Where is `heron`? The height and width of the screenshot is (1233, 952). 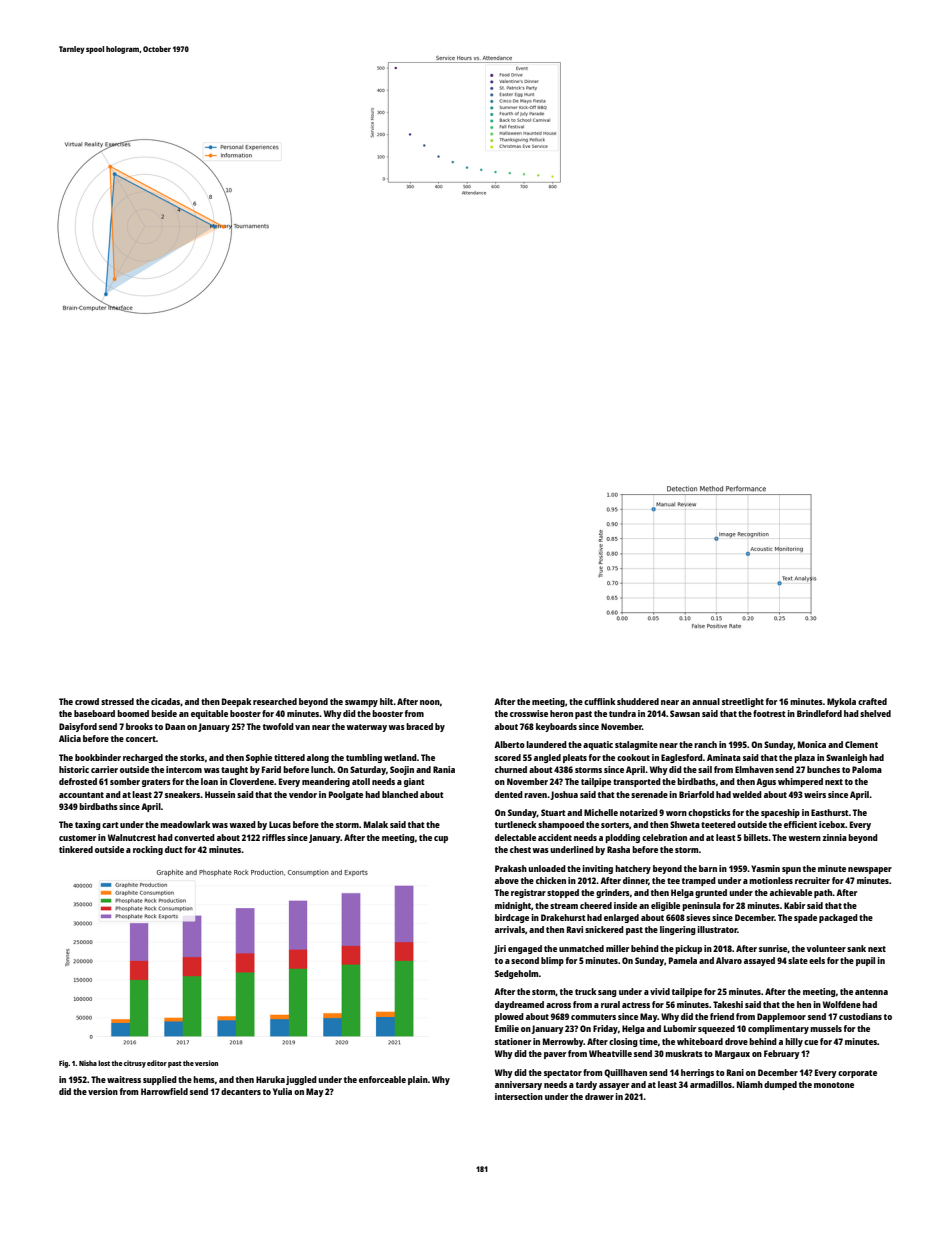 heron is located at coordinates (561, 713).
